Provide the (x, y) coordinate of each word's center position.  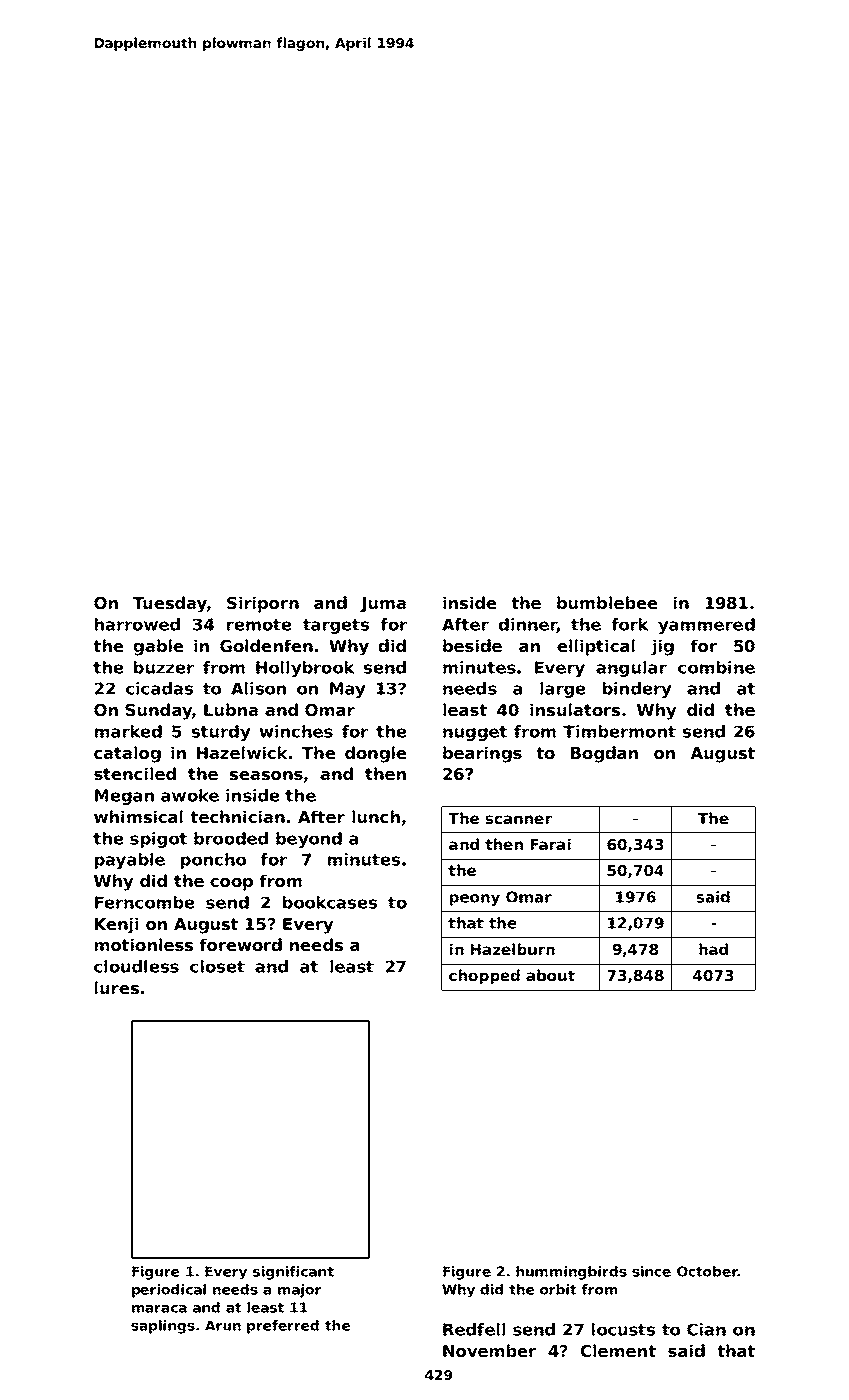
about (550, 975)
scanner (519, 819)
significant (293, 1273)
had (713, 949)
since (651, 1271)
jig (662, 647)
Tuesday (170, 604)
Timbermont (619, 731)
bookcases (330, 902)
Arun (223, 1325)
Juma (383, 605)
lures (117, 988)
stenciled (135, 774)
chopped (484, 976)
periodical (169, 1291)
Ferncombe (145, 902)
